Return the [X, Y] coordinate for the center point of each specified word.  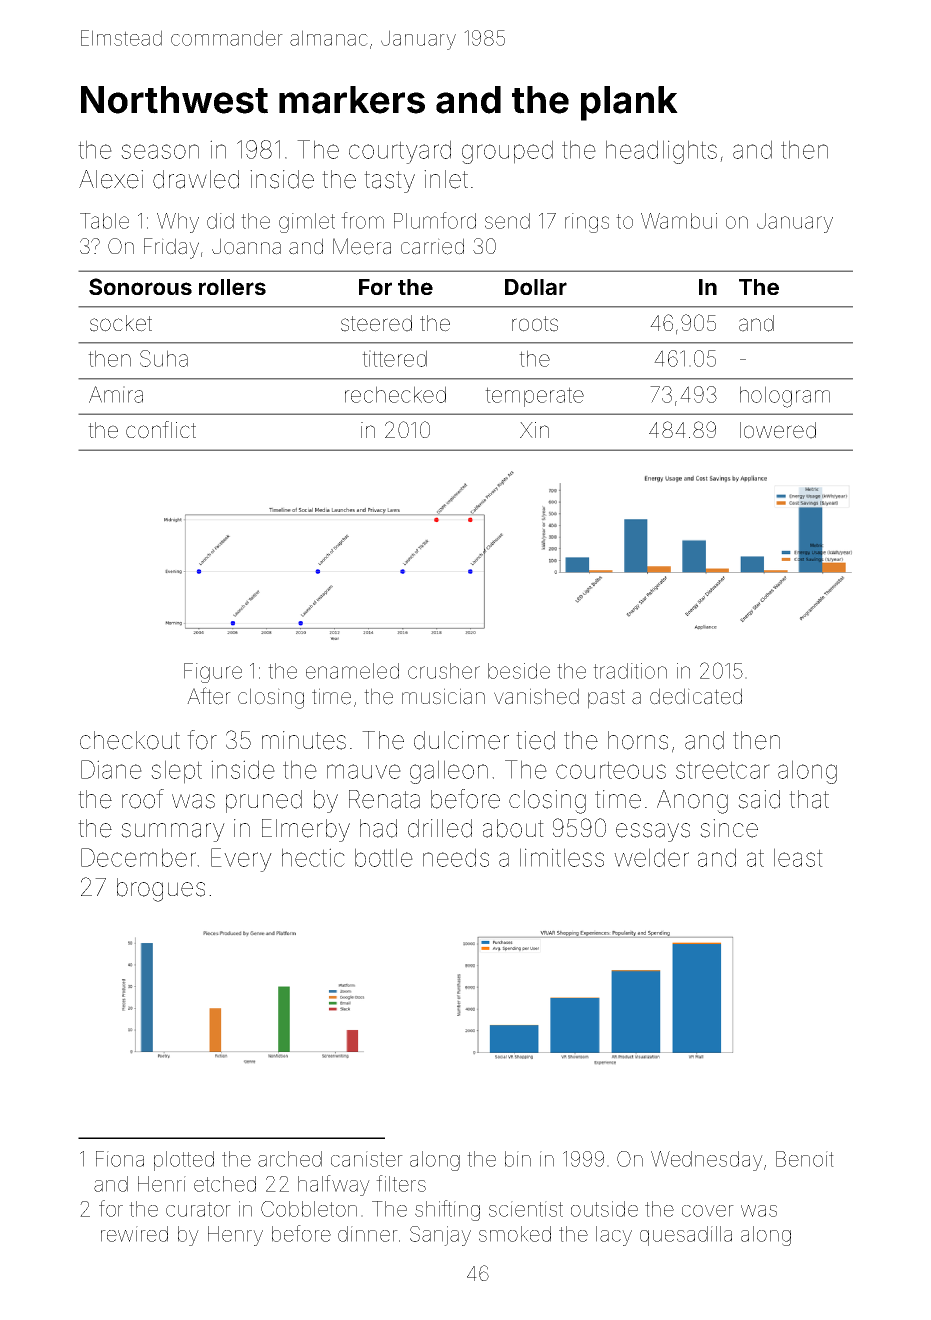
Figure [213, 673]
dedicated [696, 696]
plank [629, 103]
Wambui [679, 221]
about [513, 828]
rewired [134, 1234]
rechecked [395, 394]
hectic [313, 857]
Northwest [174, 100]
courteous [611, 770]
